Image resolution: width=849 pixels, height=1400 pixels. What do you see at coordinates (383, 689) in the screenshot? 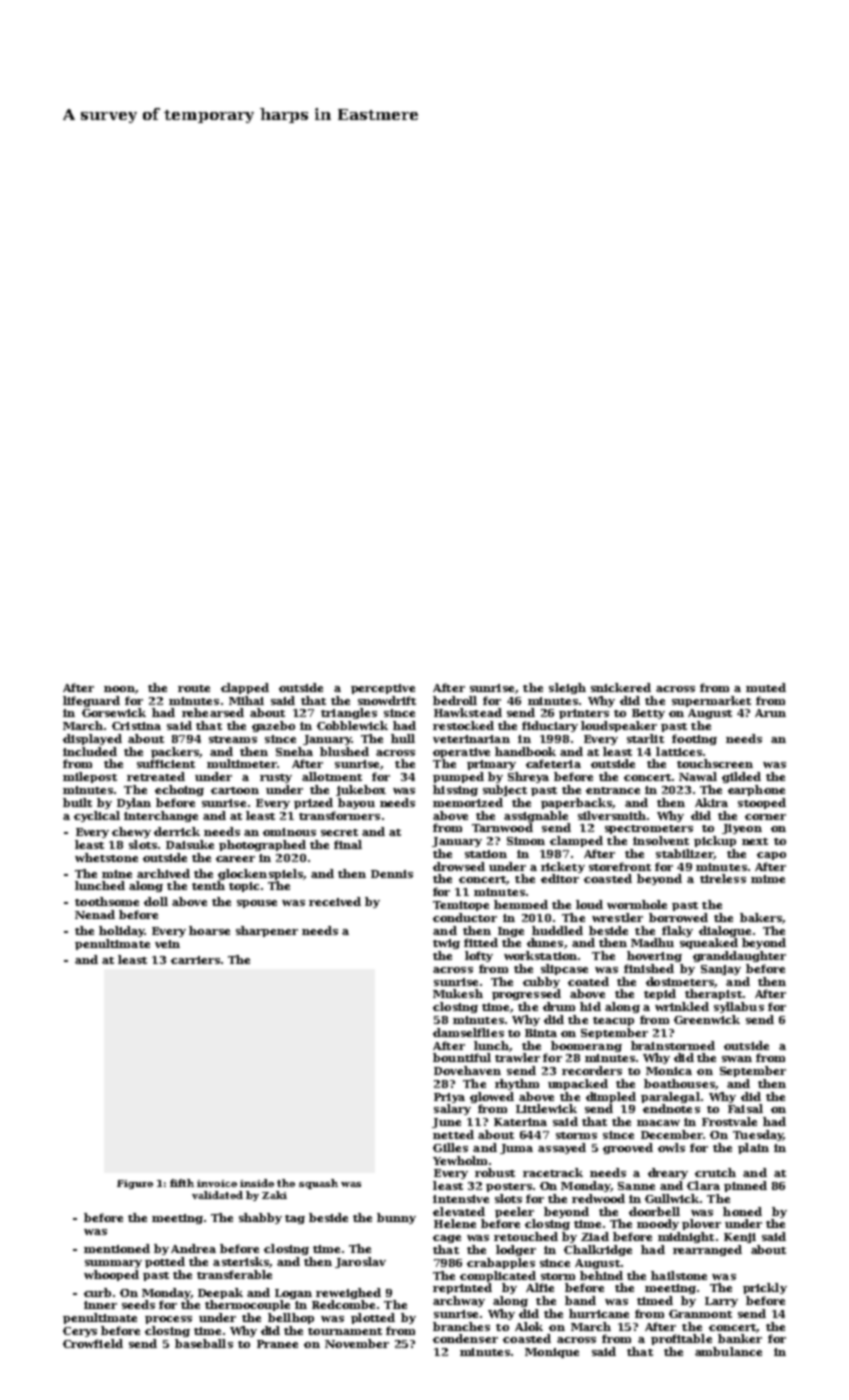
I see `perceptive` at bounding box center [383, 689].
